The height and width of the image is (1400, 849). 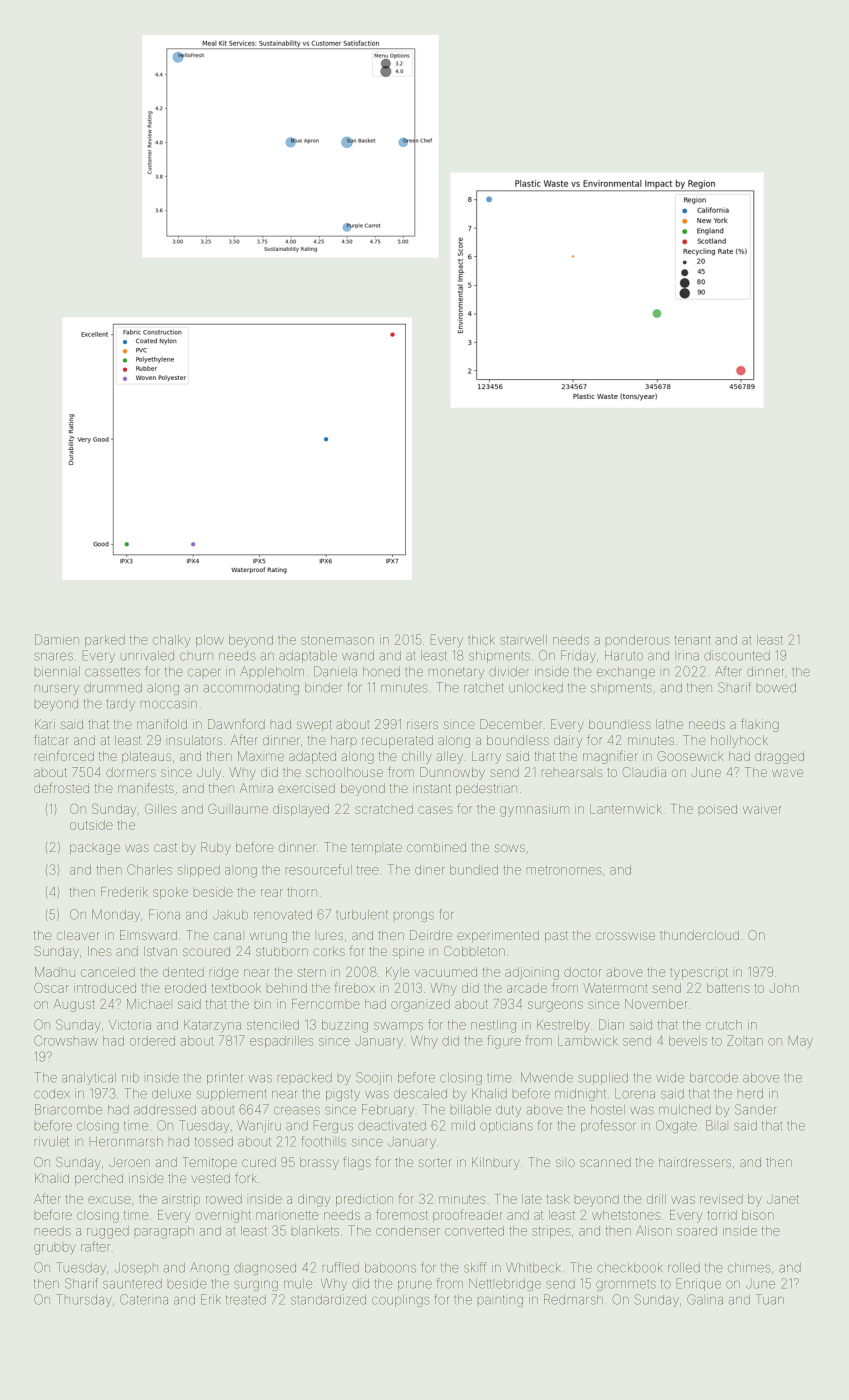 I want to click on cases, so click(x=435, y=810).
